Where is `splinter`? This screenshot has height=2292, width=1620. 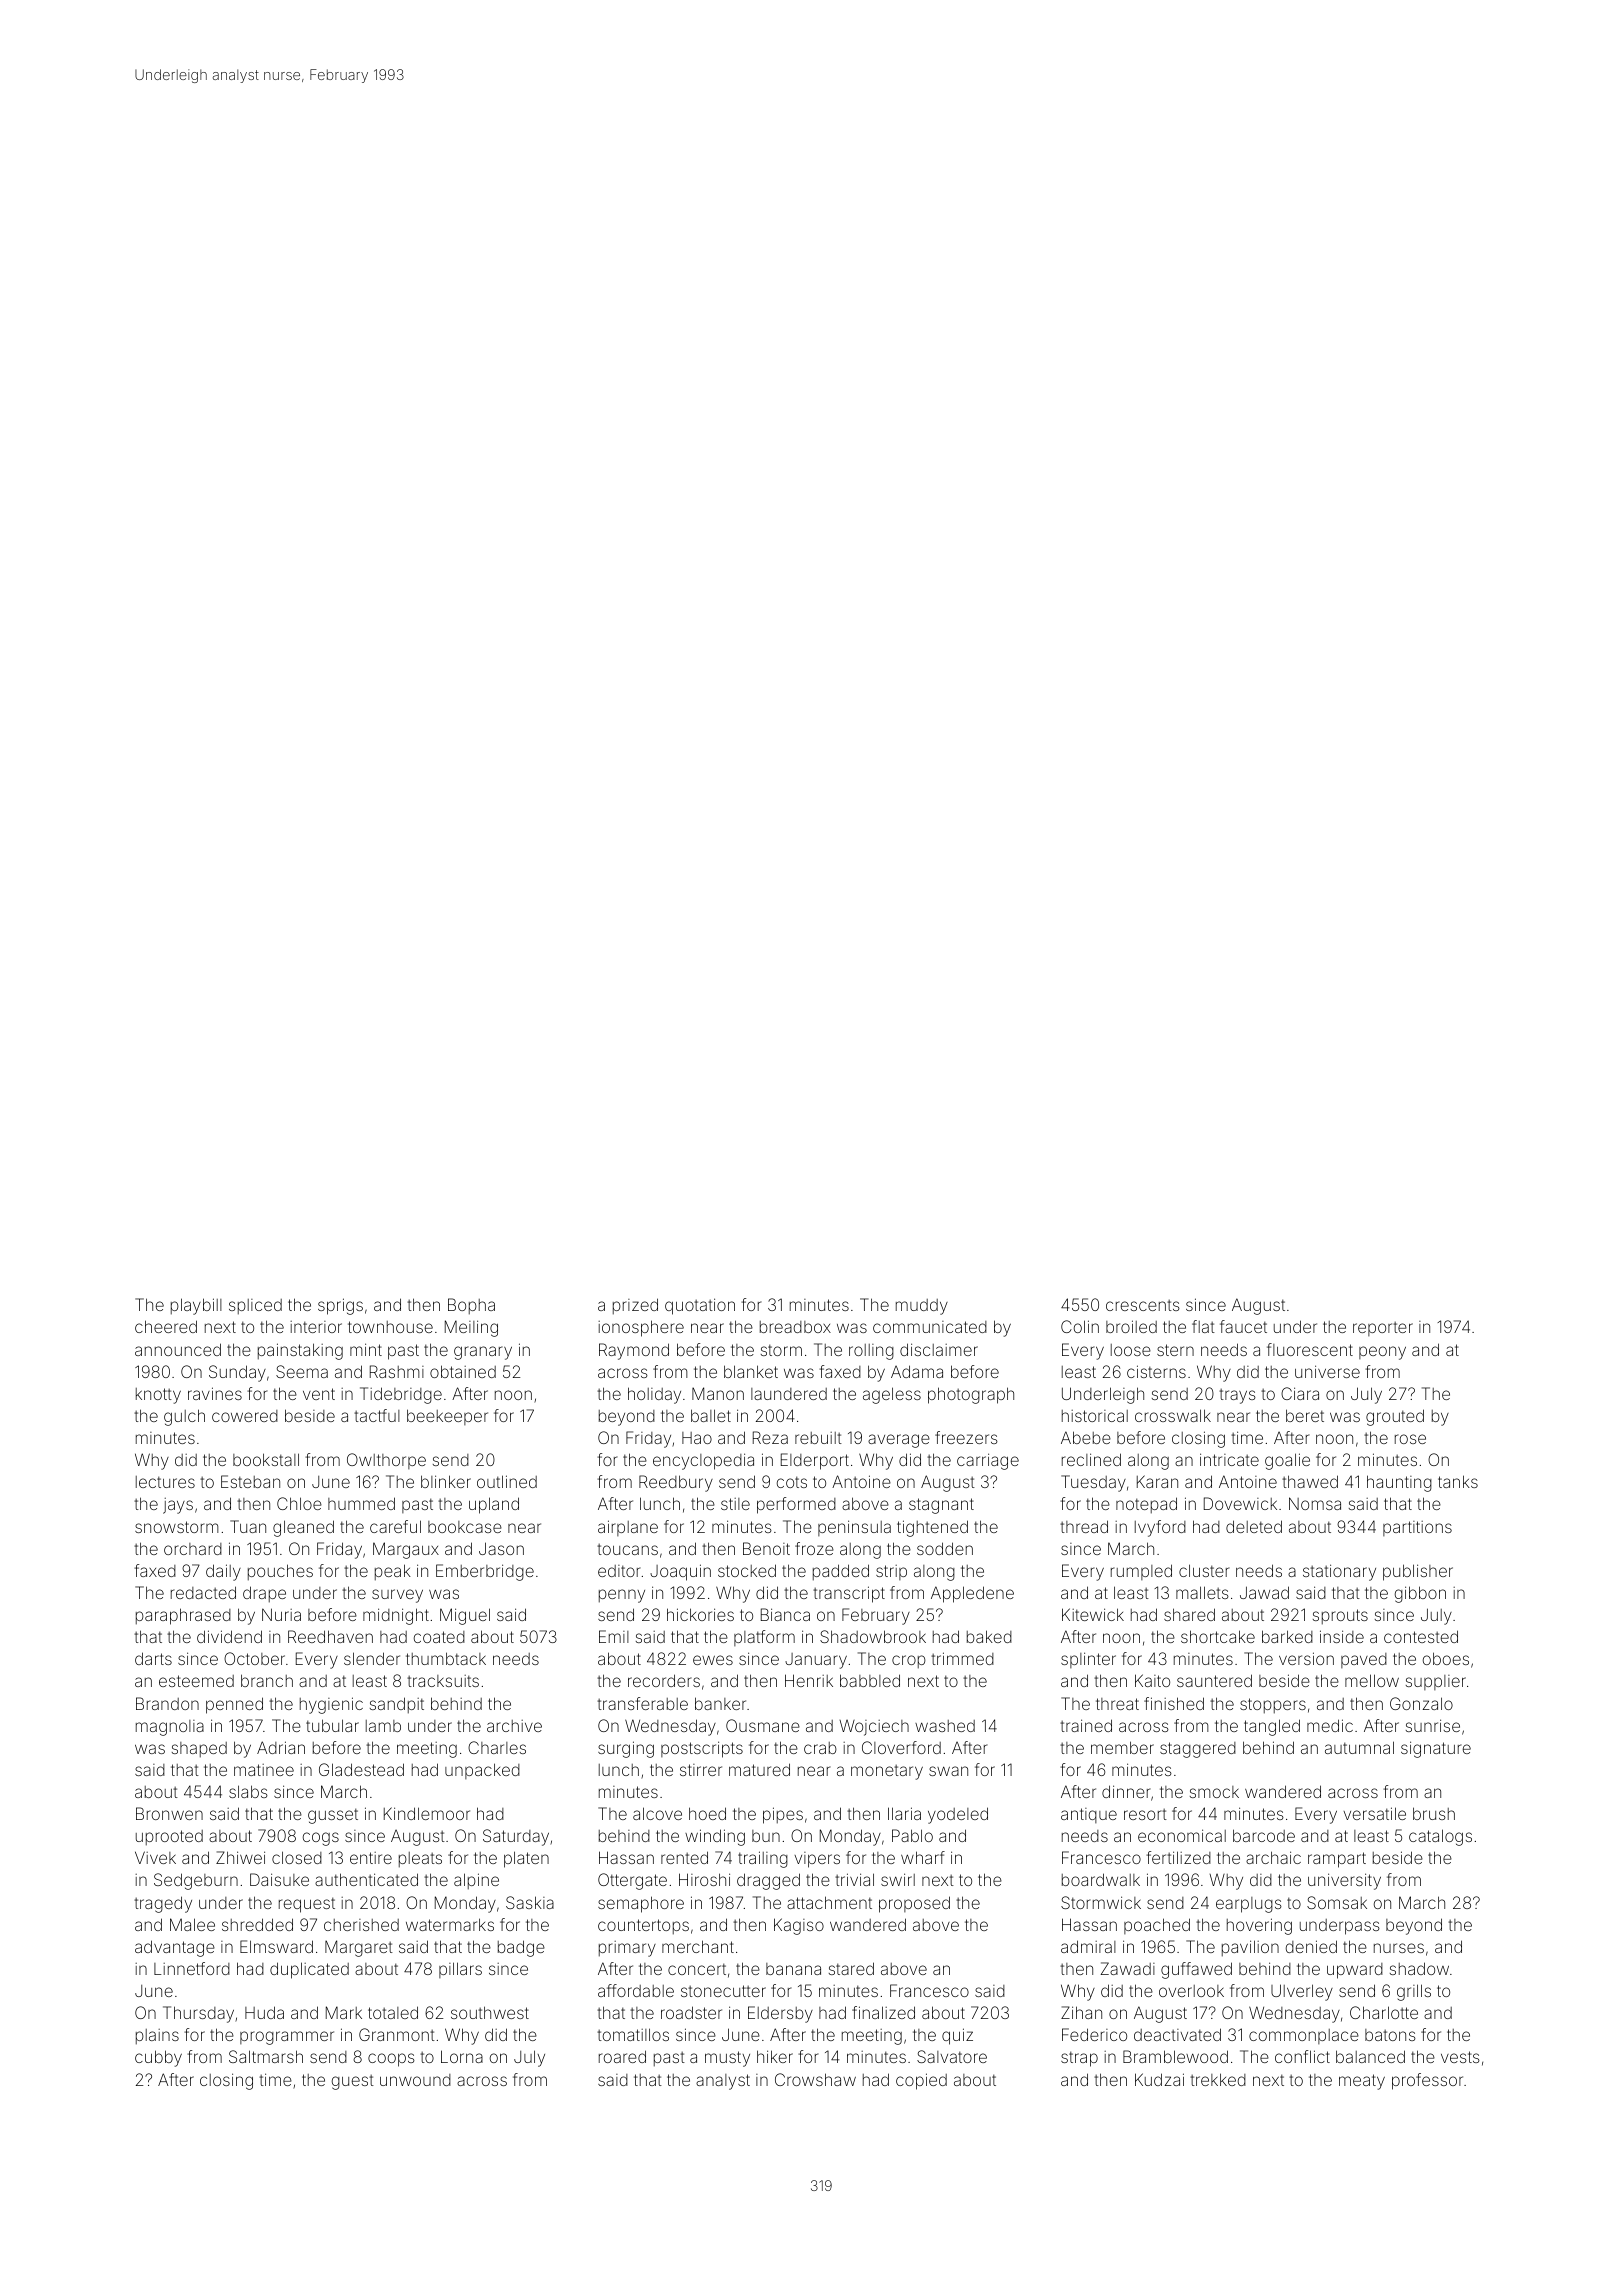
splinter is located at coordinates (1088, 1660).
